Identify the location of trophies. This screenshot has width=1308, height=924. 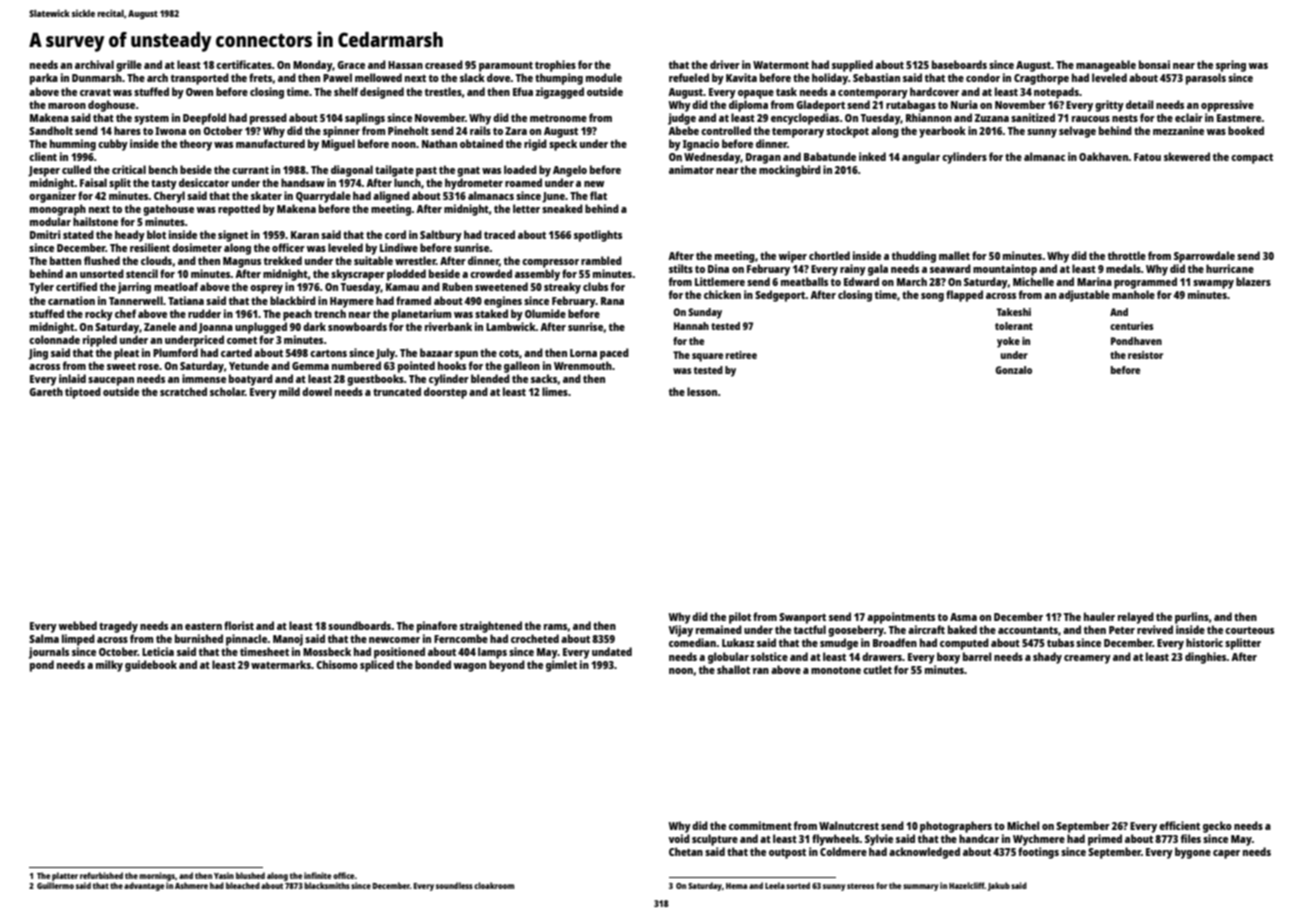
(555, 66).
